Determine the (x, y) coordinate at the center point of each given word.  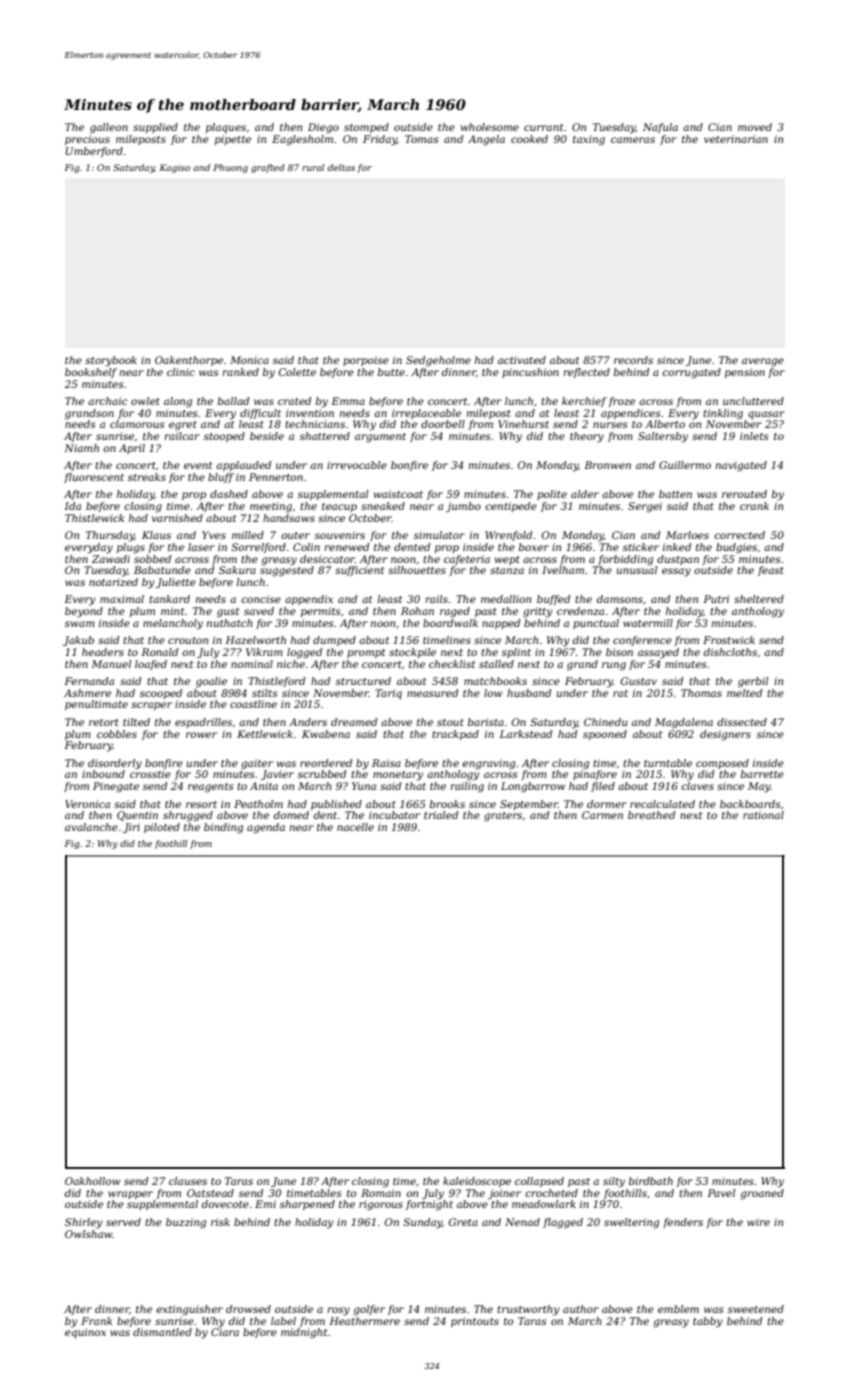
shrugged (188, 816)
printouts (475, 1322)
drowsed (248, 1309)
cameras (633, 140)
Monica (249, 360)
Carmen (602, 815)
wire (758, 1222)
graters (503, 817)
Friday (380, 140)
